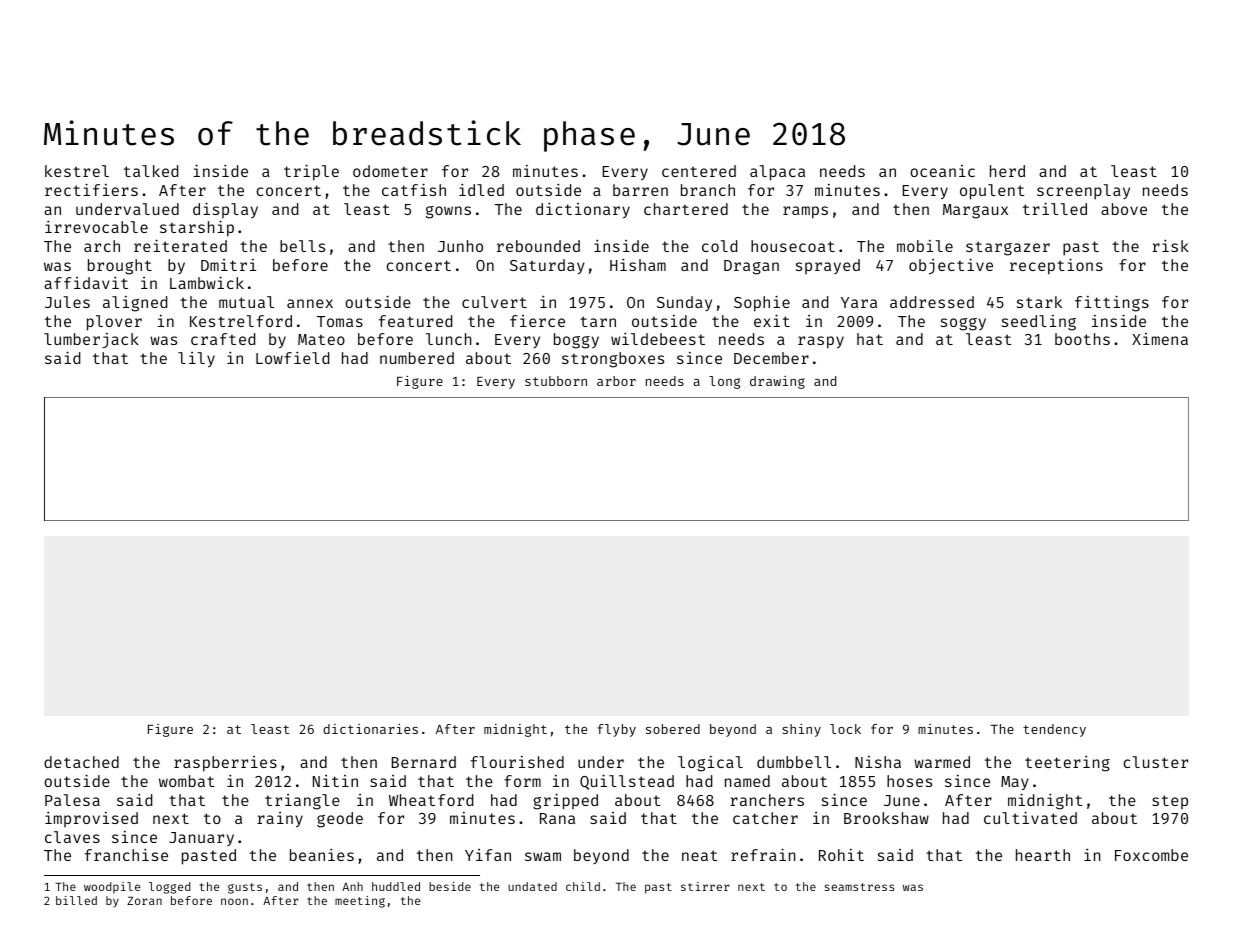  What do you see at coordinates (777, 382) in the image?
I see `drawing` at bounding box center [777, 382].
